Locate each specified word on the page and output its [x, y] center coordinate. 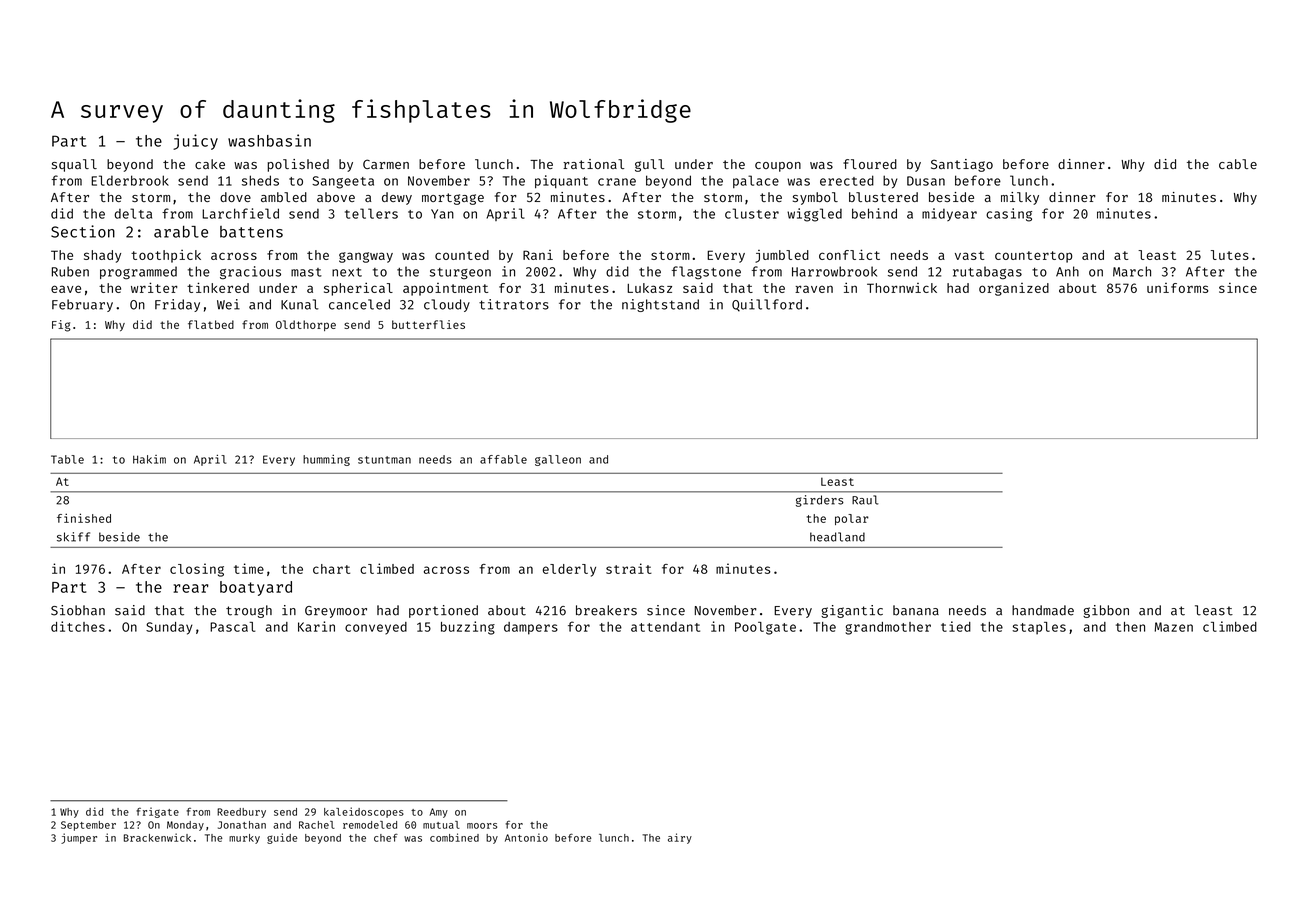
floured [870, 164]
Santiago [962, 165]
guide [282, 838]
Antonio [526, 837]
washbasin [269, 140]
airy [680, 838]
